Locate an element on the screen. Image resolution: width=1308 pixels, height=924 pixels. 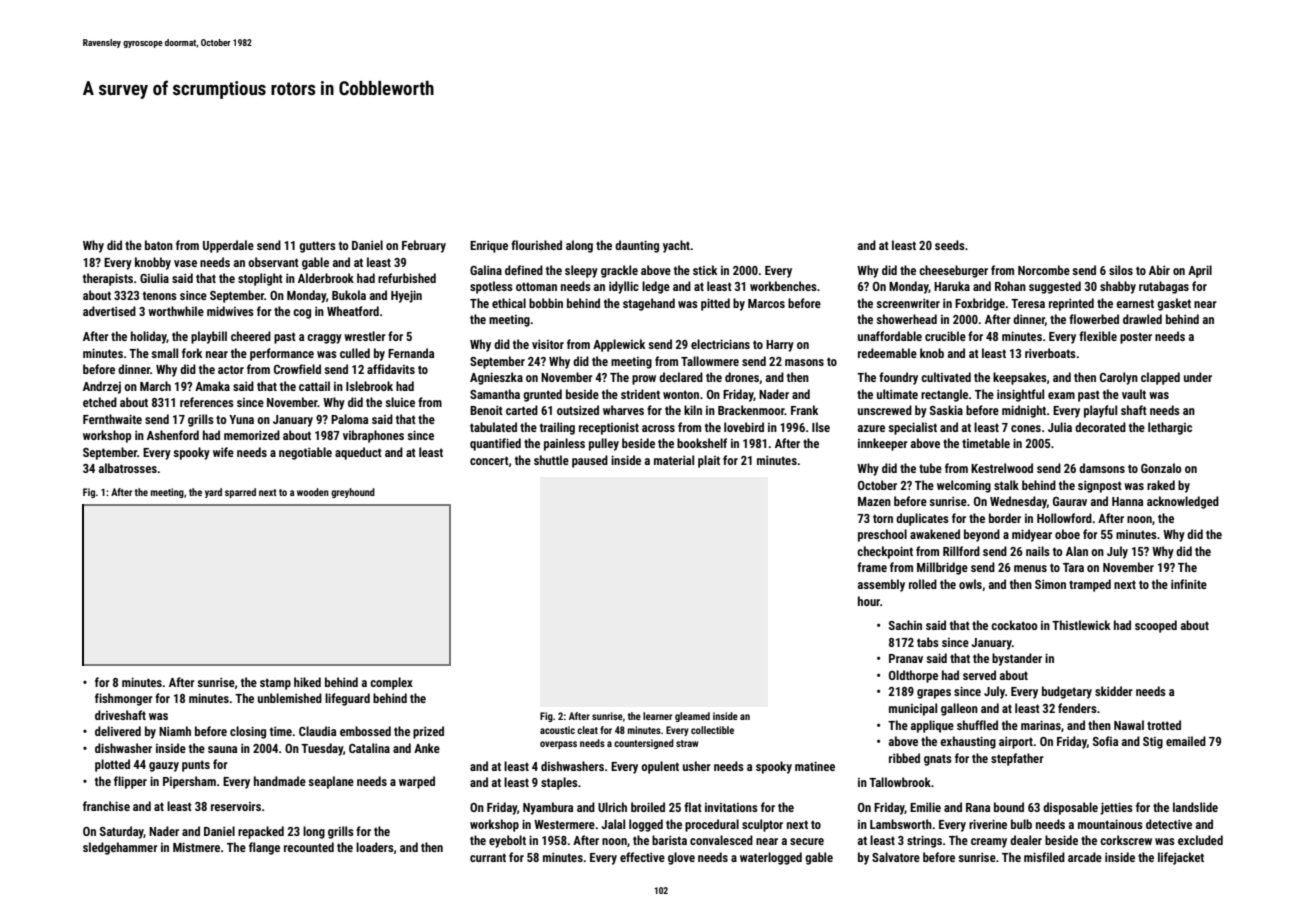
visitor is located at coordinates (548, 344).
